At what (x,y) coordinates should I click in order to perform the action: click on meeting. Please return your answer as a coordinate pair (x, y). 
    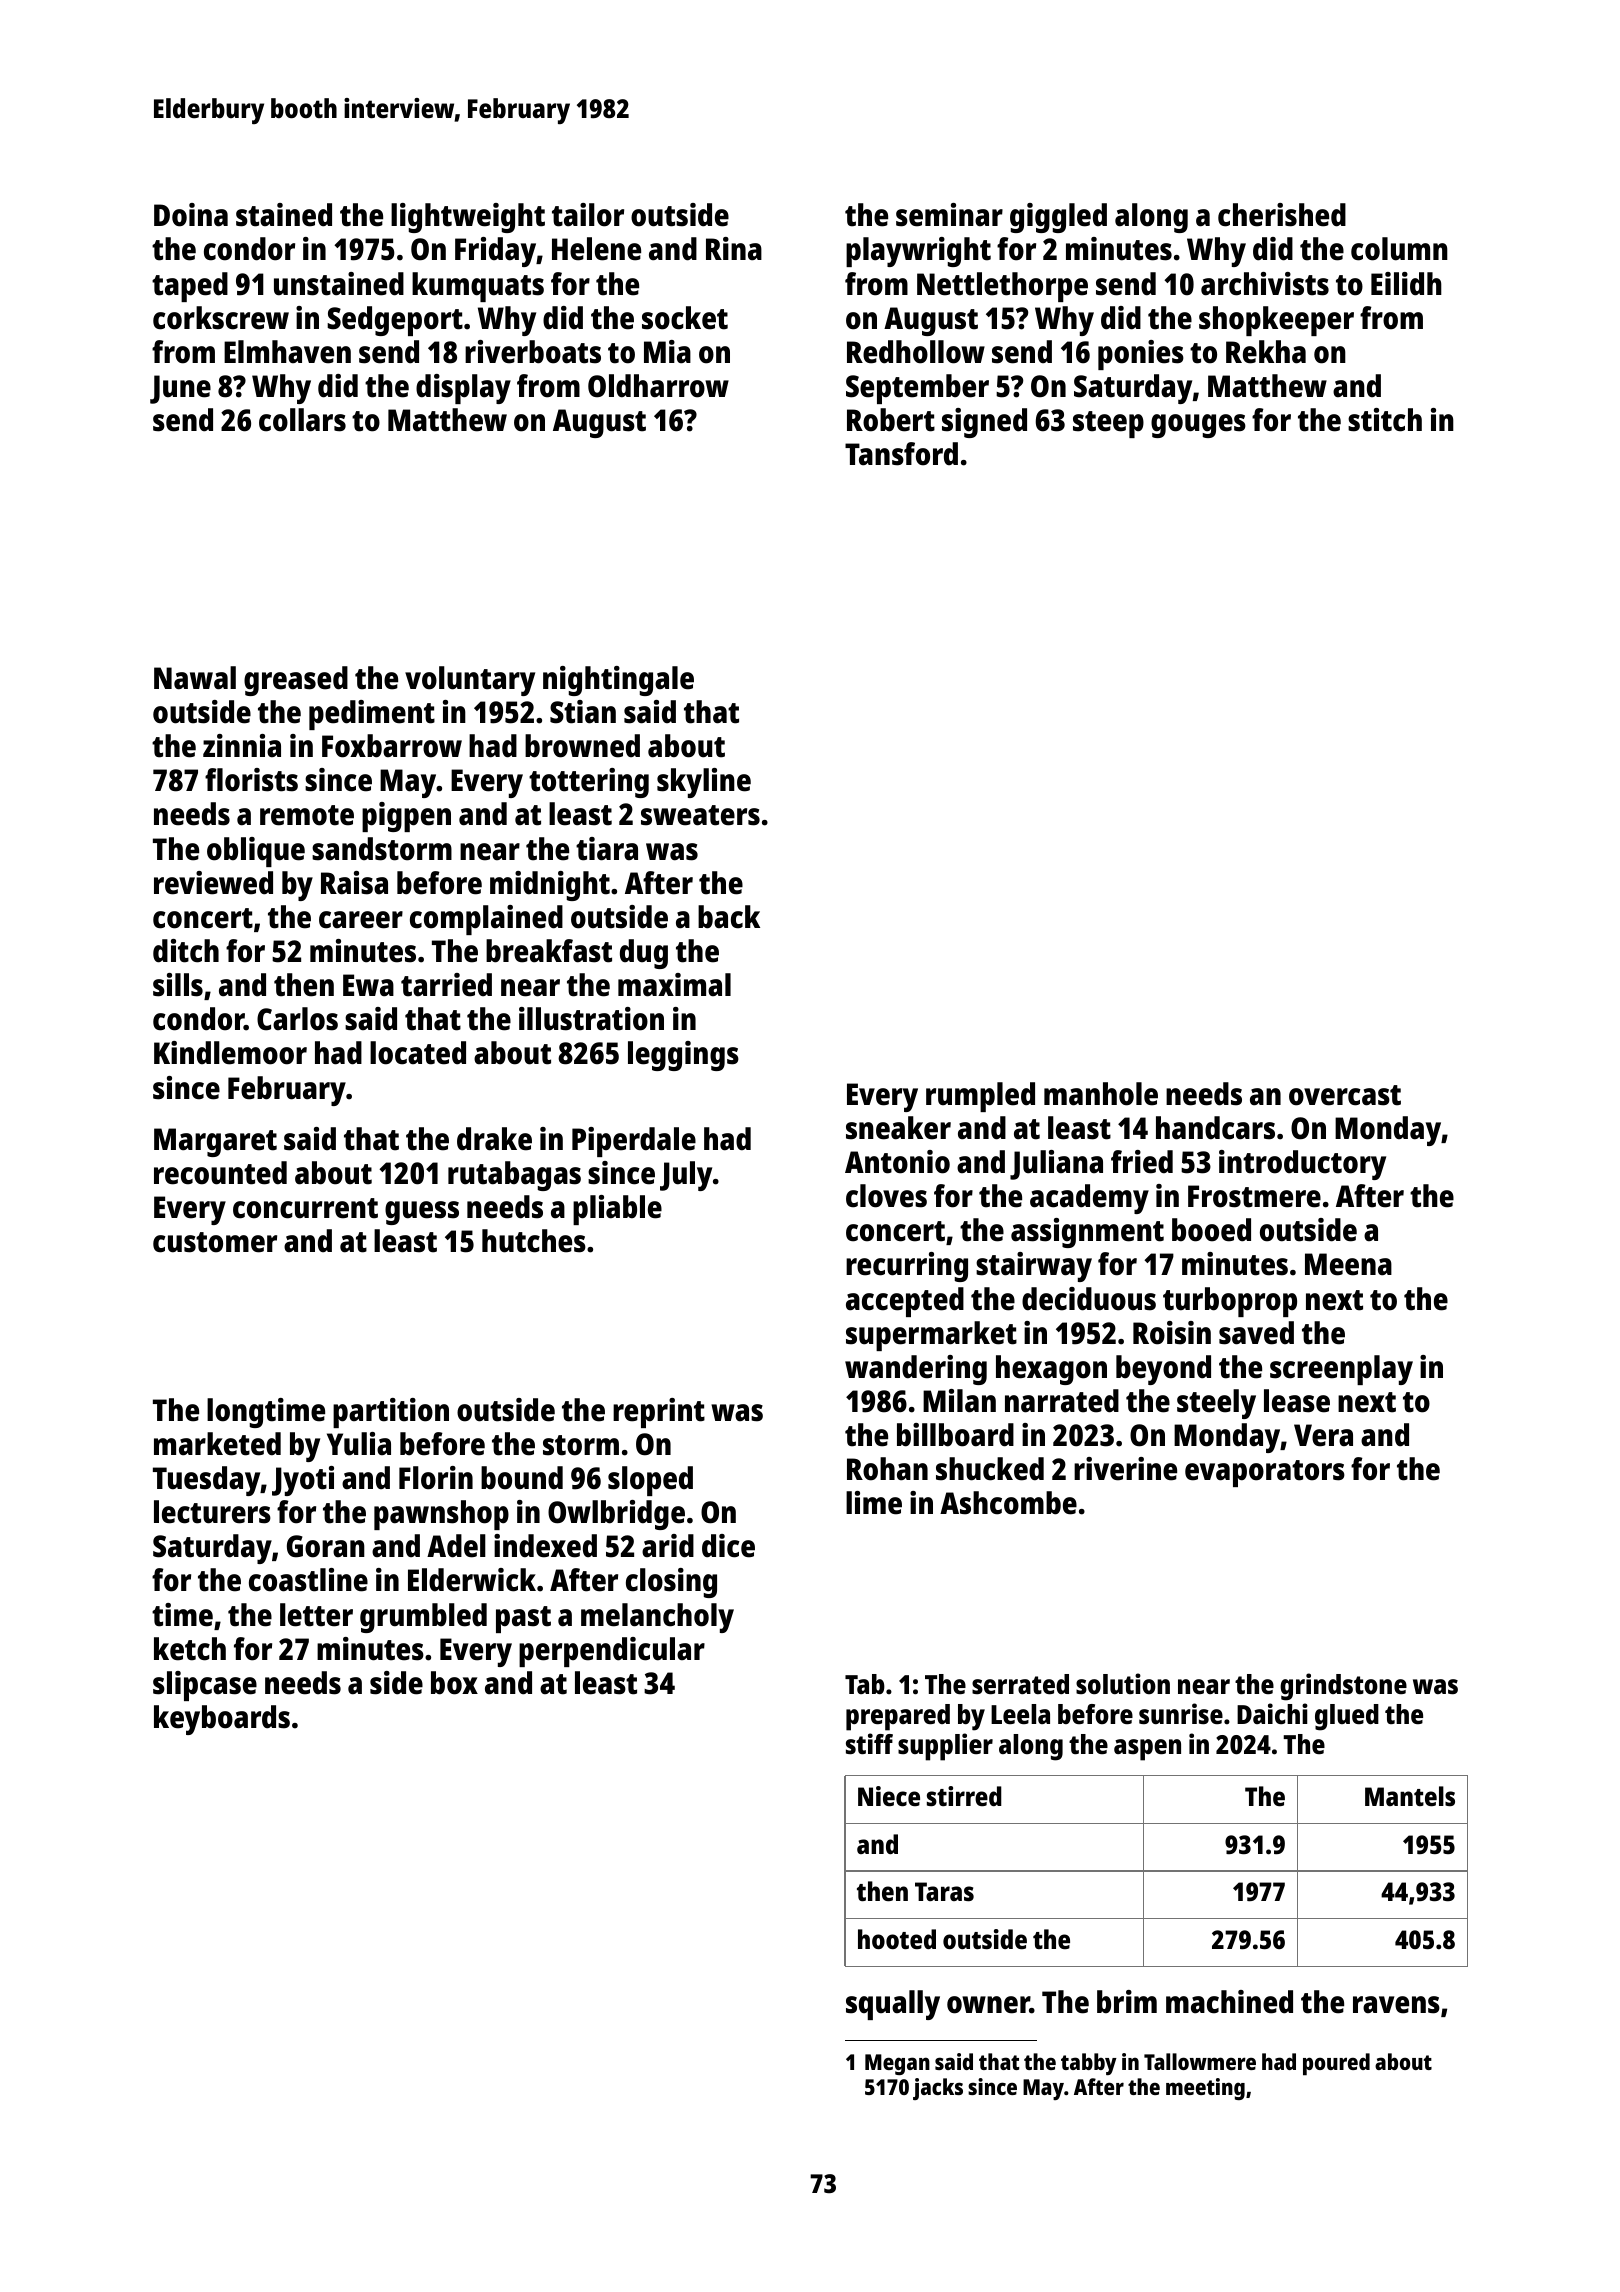
    Looking at the image, I should click on (1205, 2089).
